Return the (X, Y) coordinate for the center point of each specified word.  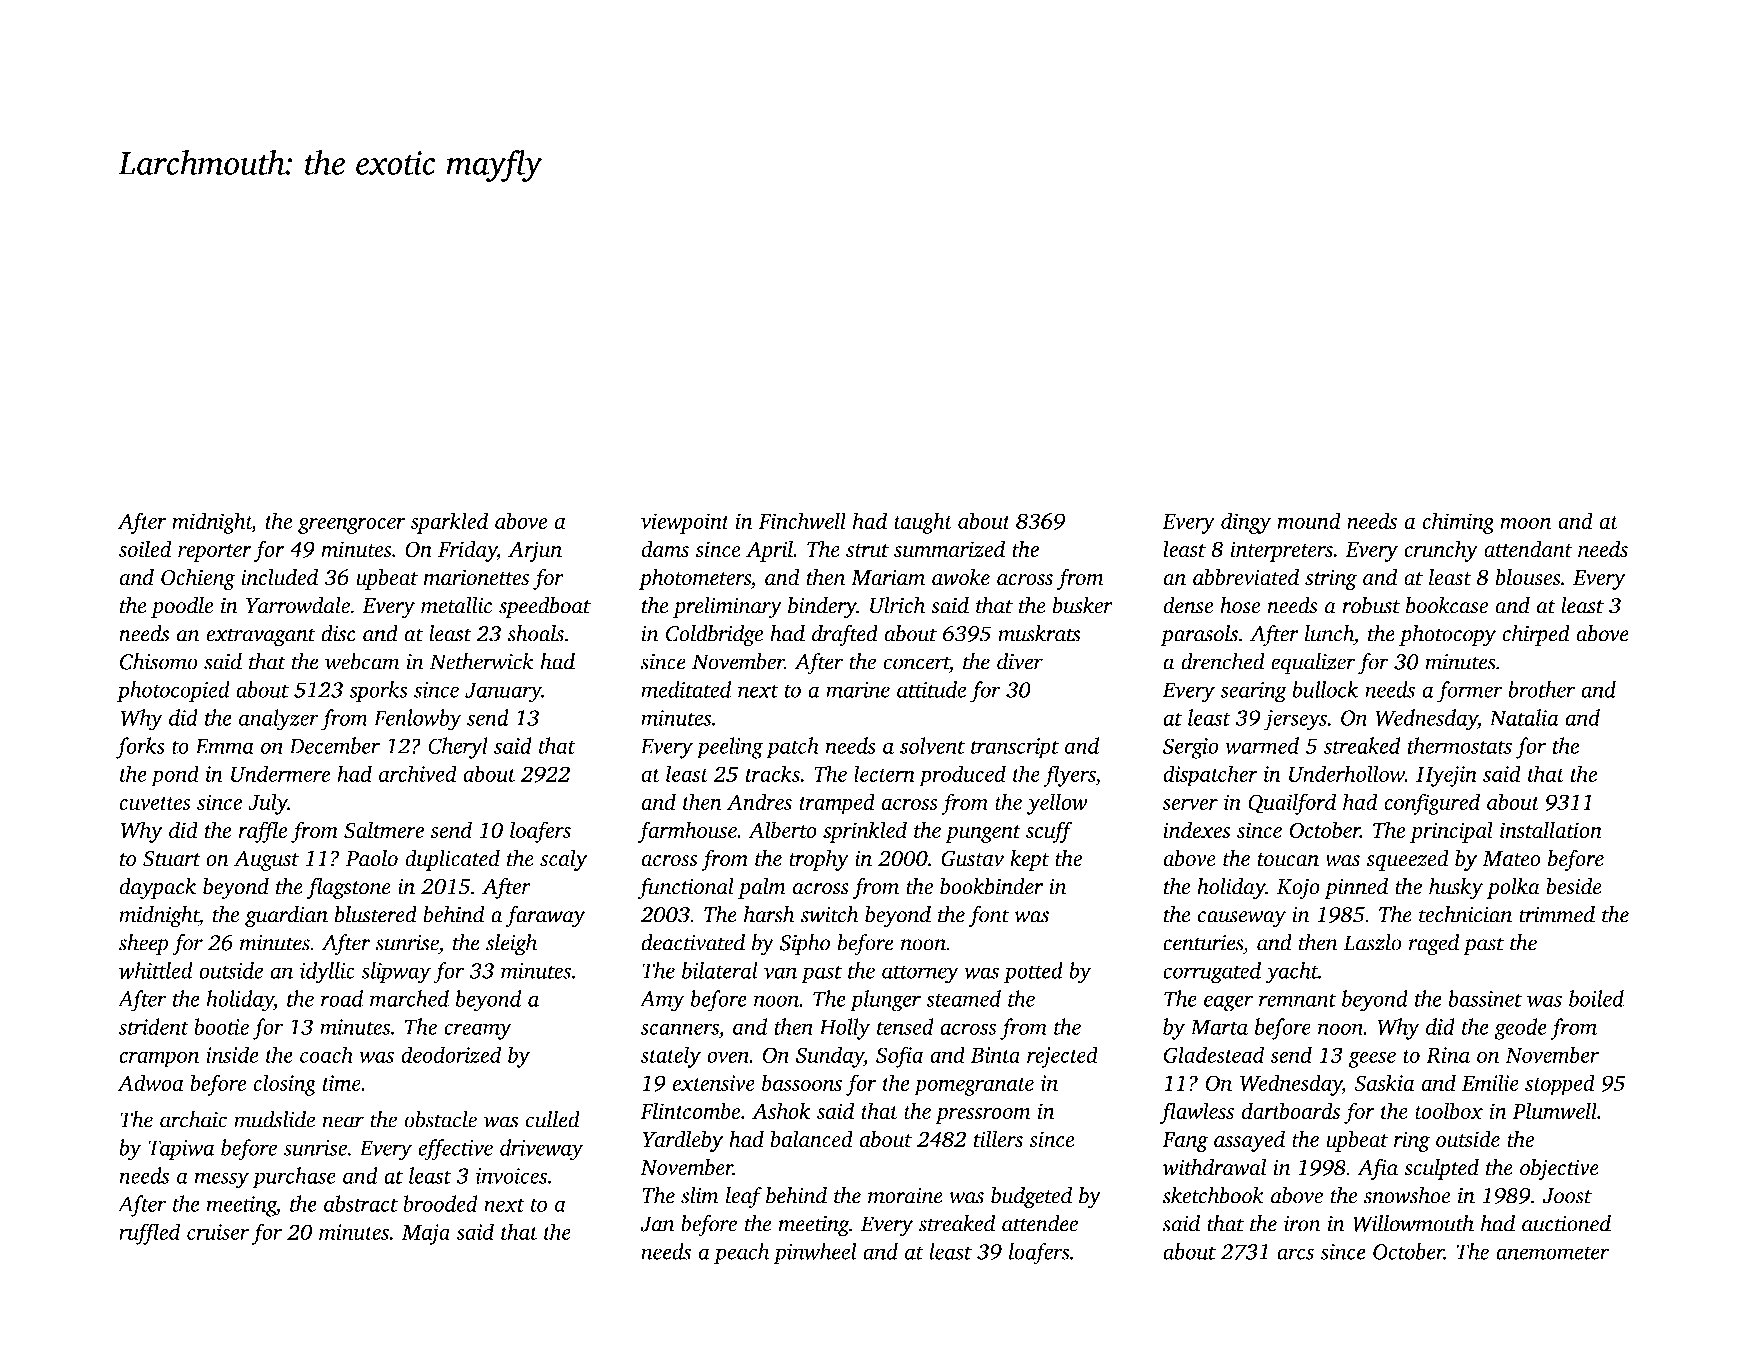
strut (867, 551)
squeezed (1407, 860)
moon (1525, 523)
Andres (759, 801)
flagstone (348, 888)
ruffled (149, 1234)
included (279, 577)
